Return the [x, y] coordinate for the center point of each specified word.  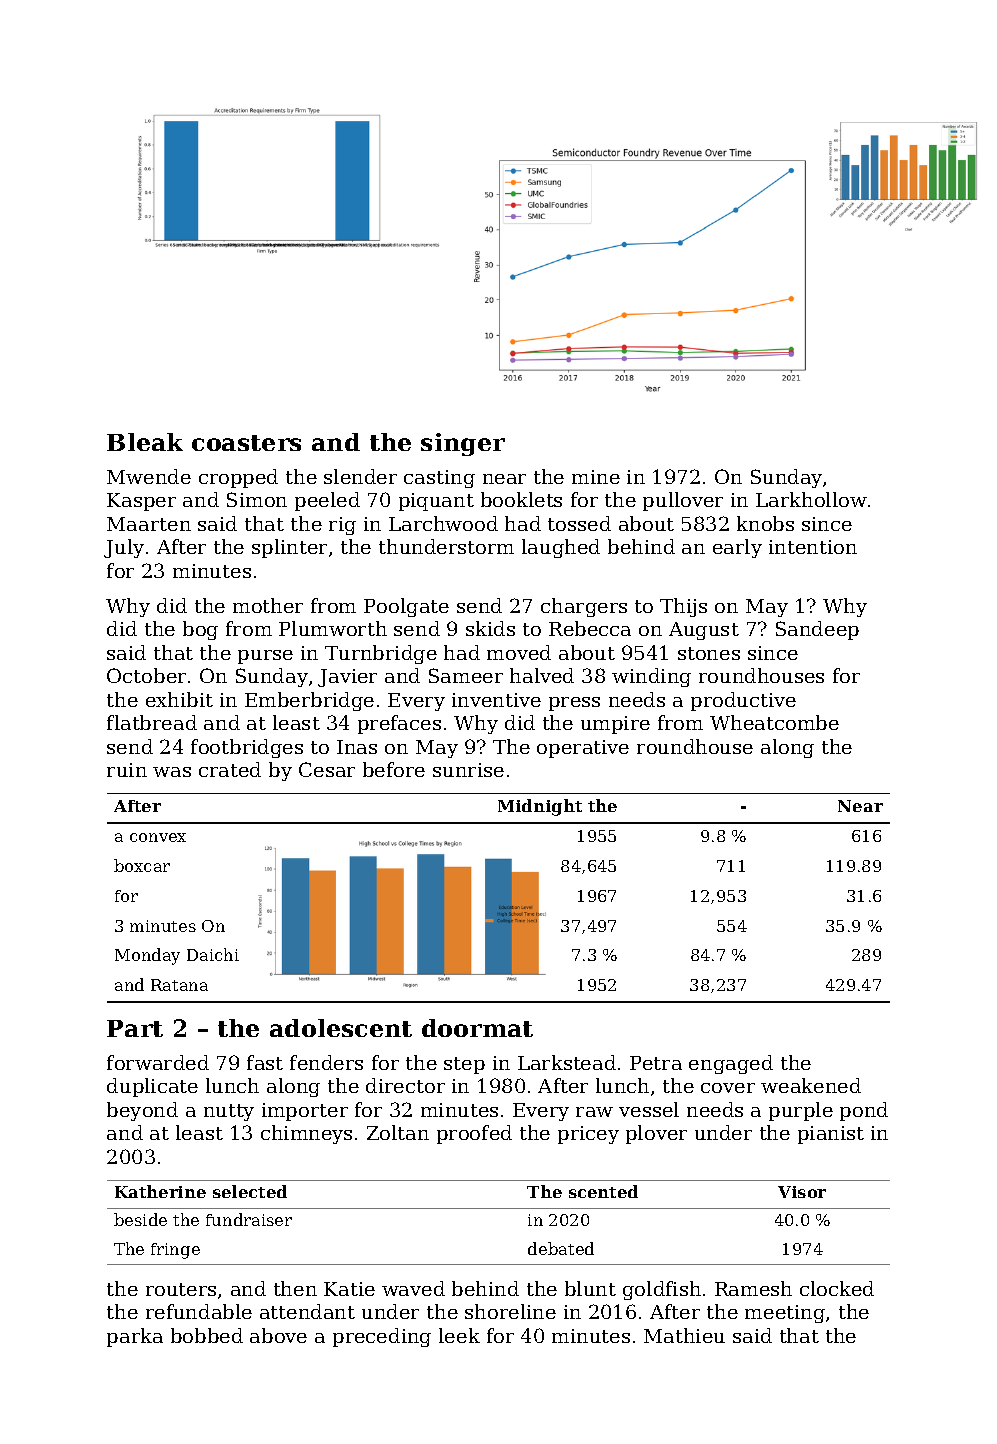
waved [413, 1288]
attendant [307, 1311]
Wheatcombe [774, 722]
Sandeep [817, 630]
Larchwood [443, 523]
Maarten [149, 524]
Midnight [540, 807]
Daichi [213, 954]
